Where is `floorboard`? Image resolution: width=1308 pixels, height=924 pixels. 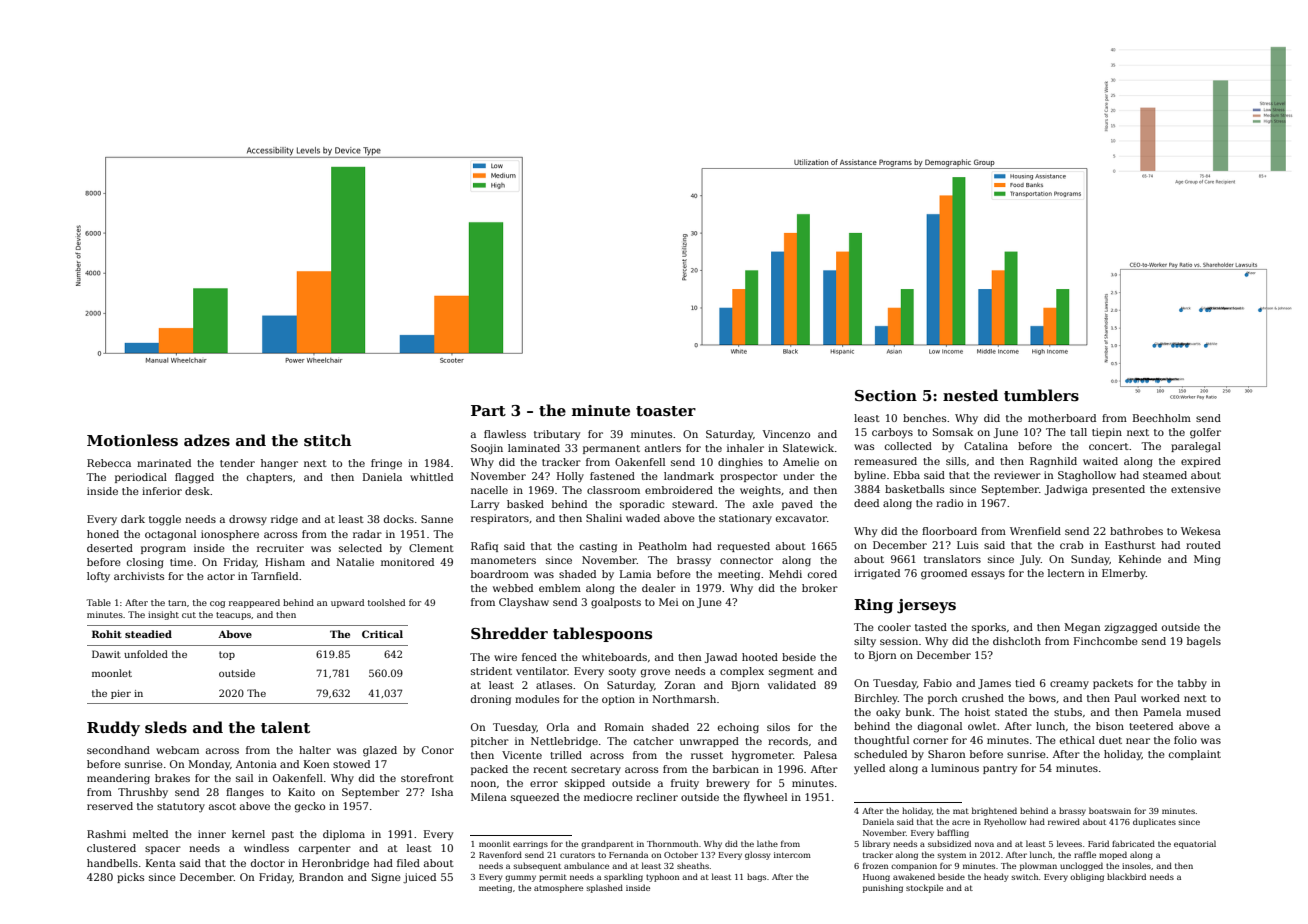
floorboard is located at coordinates (949, 531).
